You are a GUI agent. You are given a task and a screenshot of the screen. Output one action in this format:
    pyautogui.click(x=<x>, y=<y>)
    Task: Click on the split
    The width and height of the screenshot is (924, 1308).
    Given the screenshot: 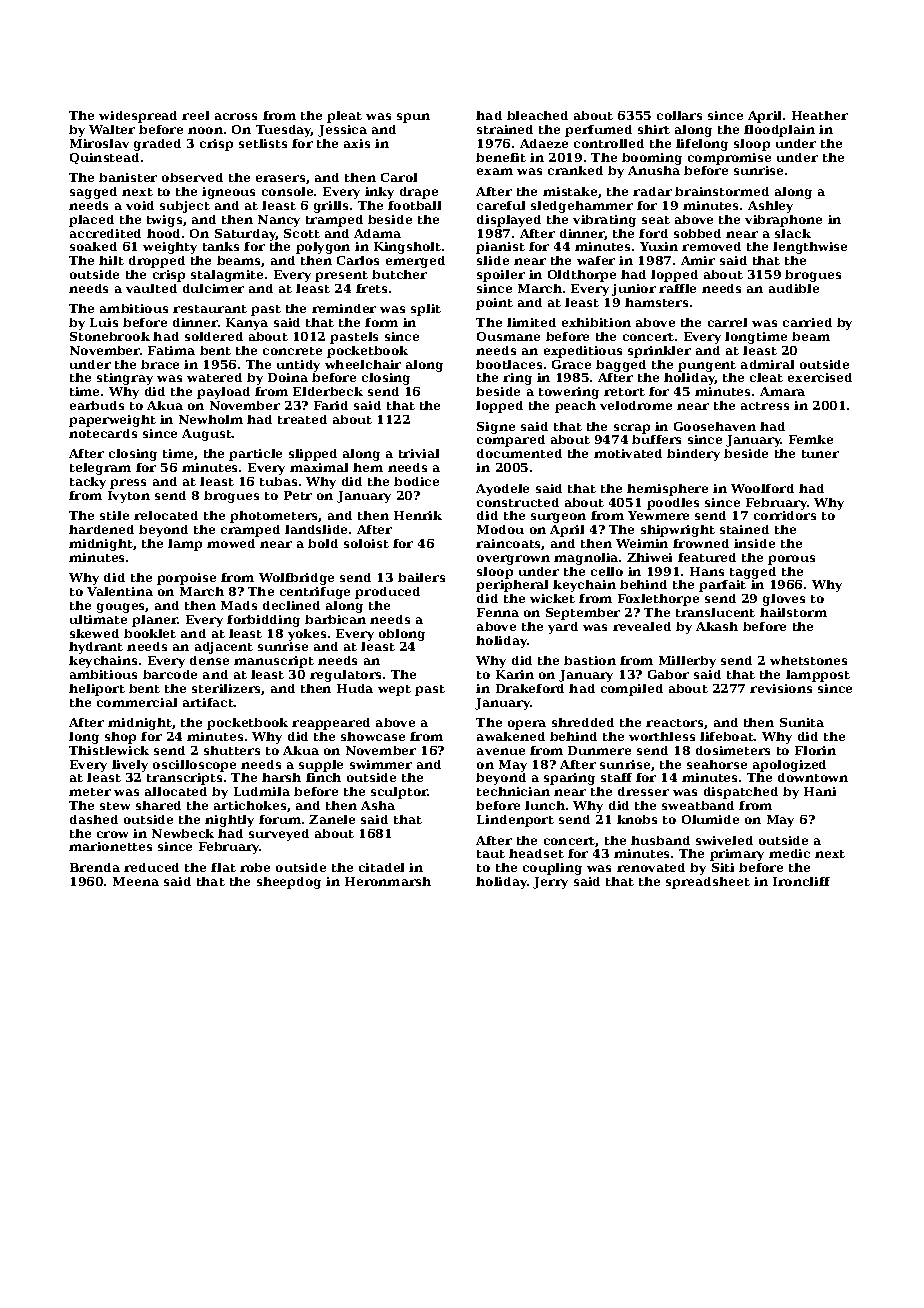 What is the action you would take?
    pyautogui.click(x=426, y=310)
